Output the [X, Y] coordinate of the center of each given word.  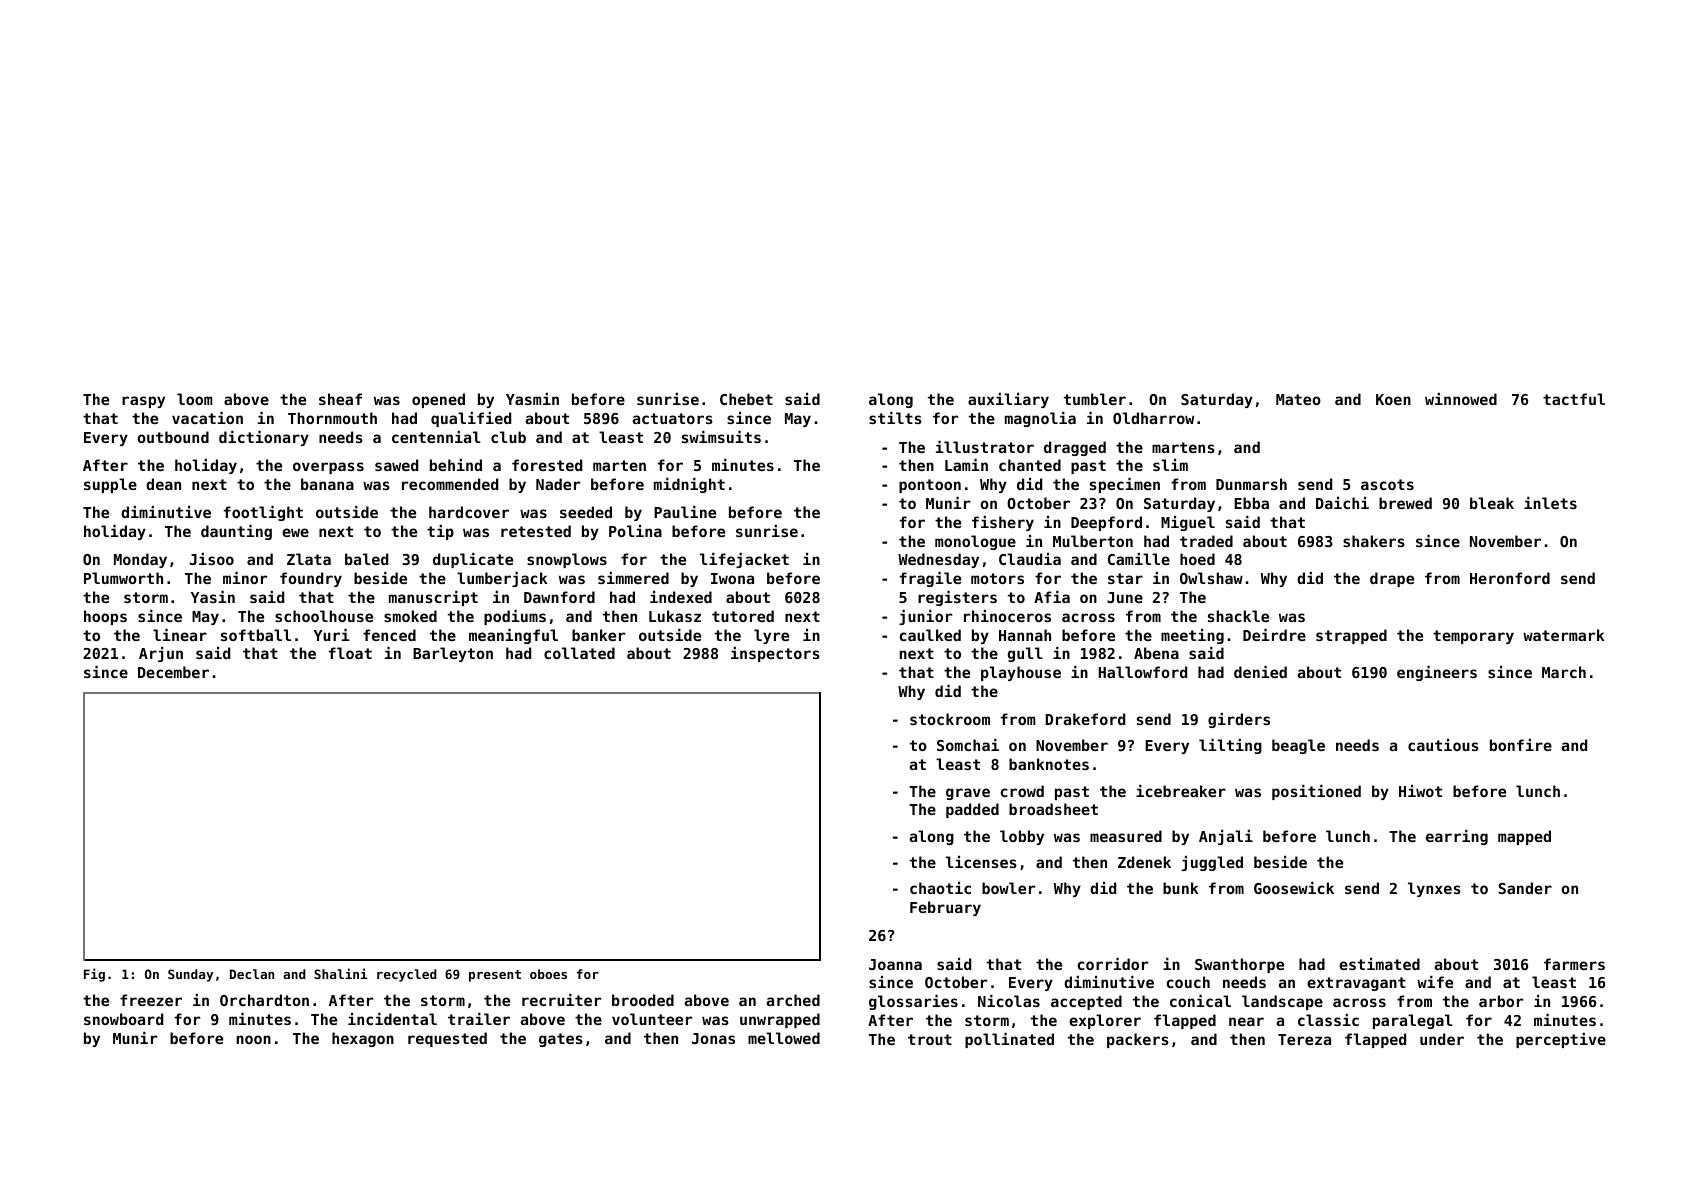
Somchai [968, 745]
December [173, 672]
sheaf [340, 399]
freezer [151, 1000]
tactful [1574, 399]
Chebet [746, 399]
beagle [1298, 746]
